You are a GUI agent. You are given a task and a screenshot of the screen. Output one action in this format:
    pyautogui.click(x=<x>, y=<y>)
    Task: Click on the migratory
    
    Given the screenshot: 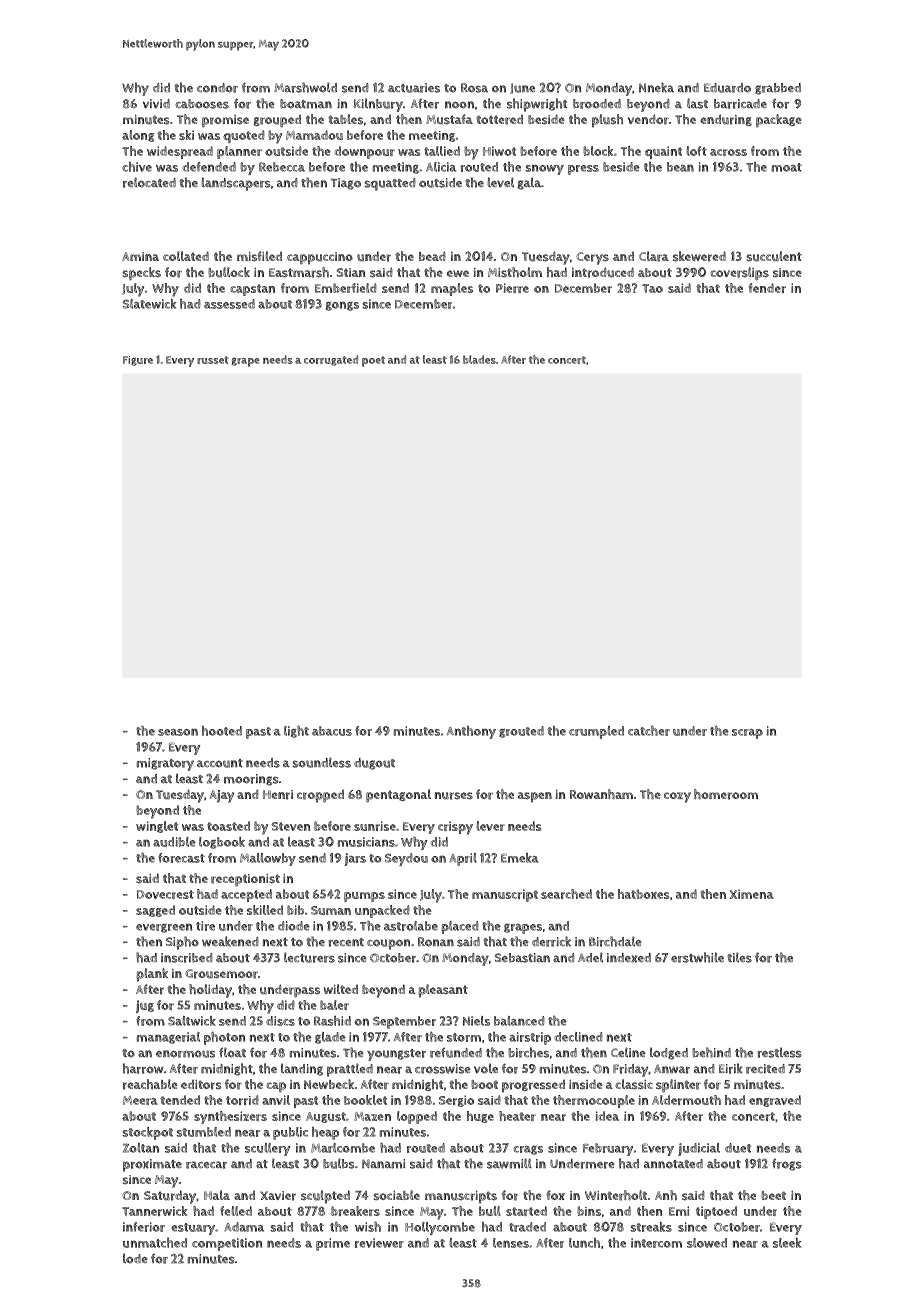 What is the action you would take?
    pyautogui.click(x=165, y=764)
